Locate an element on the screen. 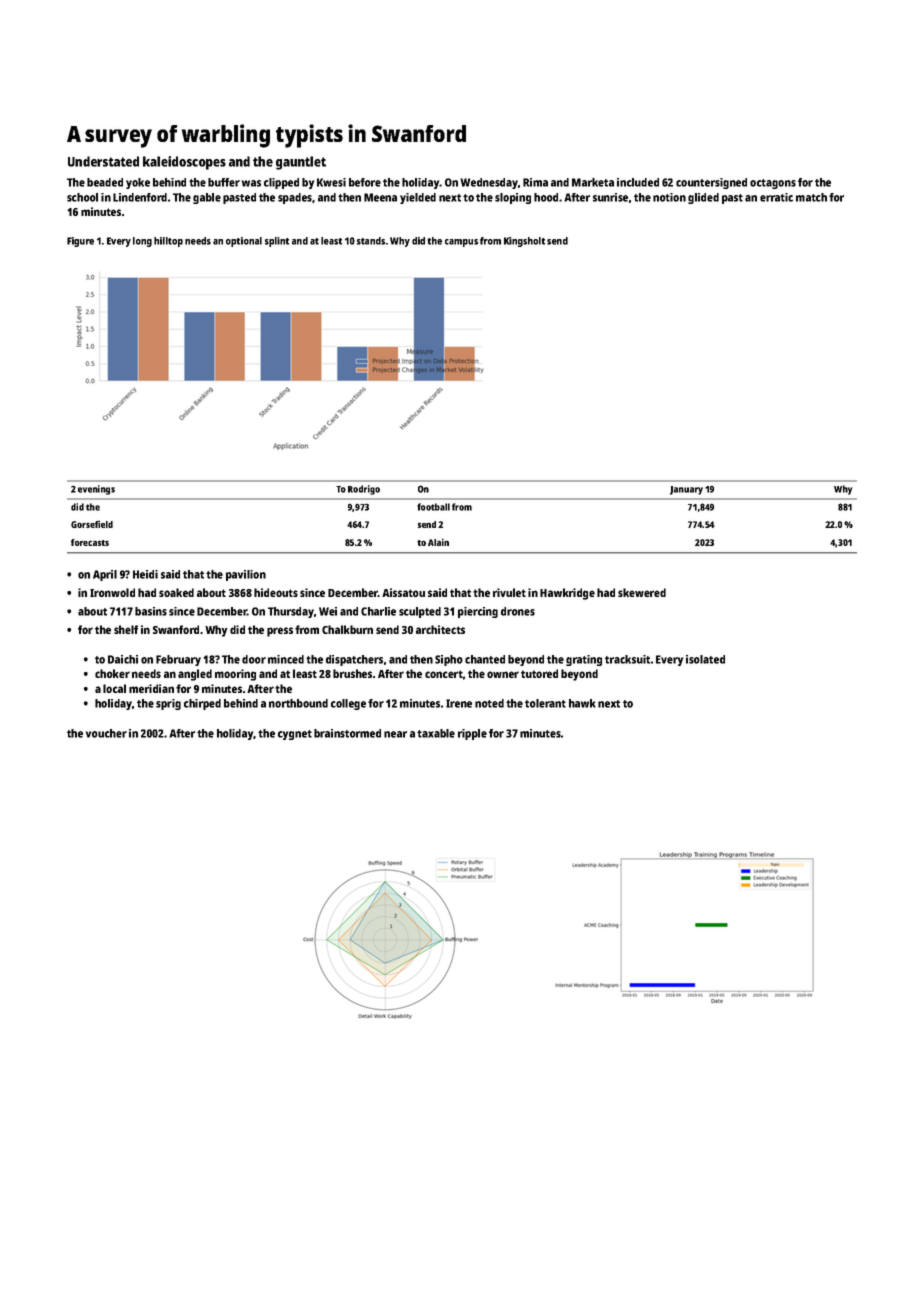  skewered is located at coordinates (642, 592).
